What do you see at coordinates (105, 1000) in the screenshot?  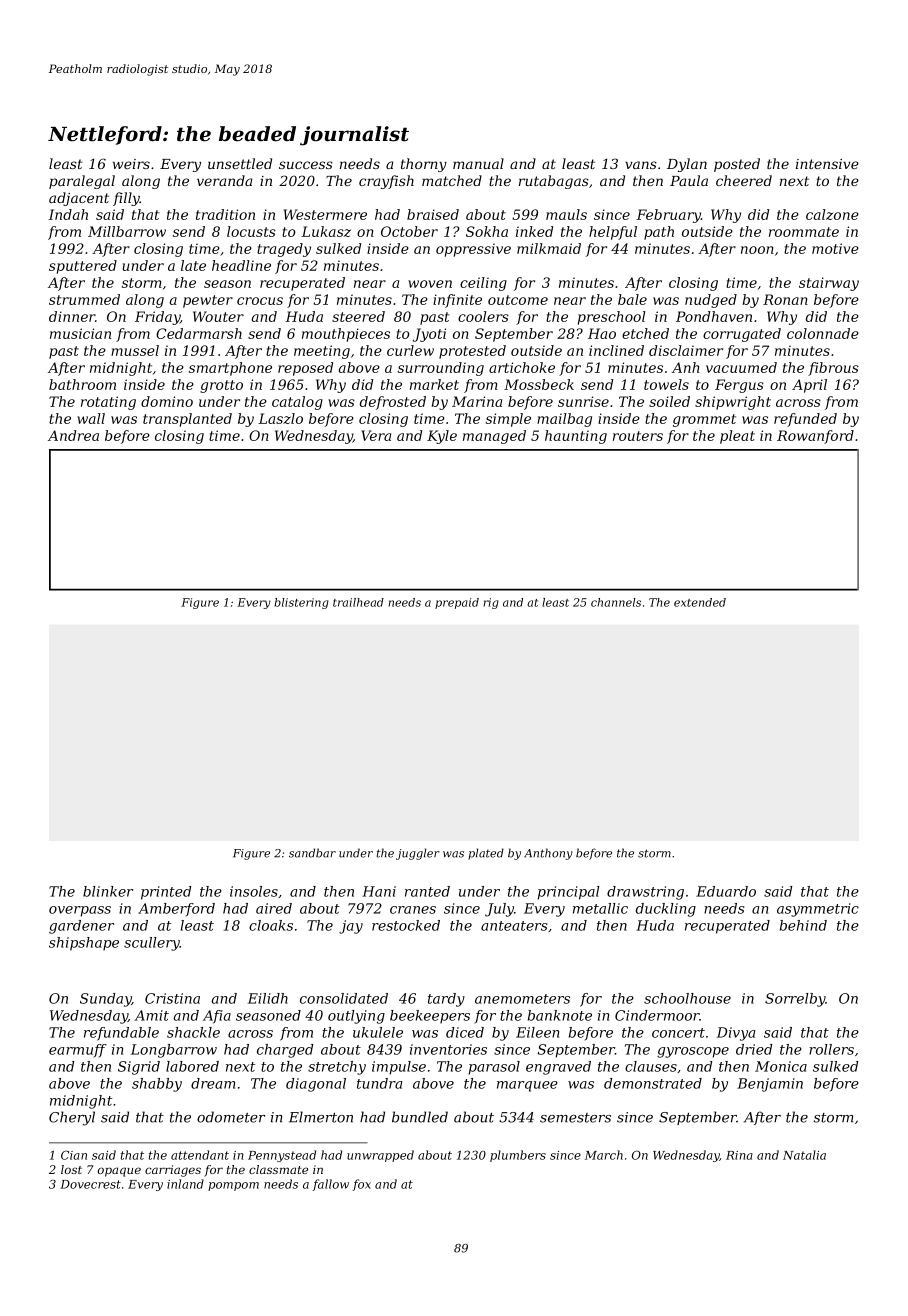 I see `Sunday` at bounding box center [105, 1000].
